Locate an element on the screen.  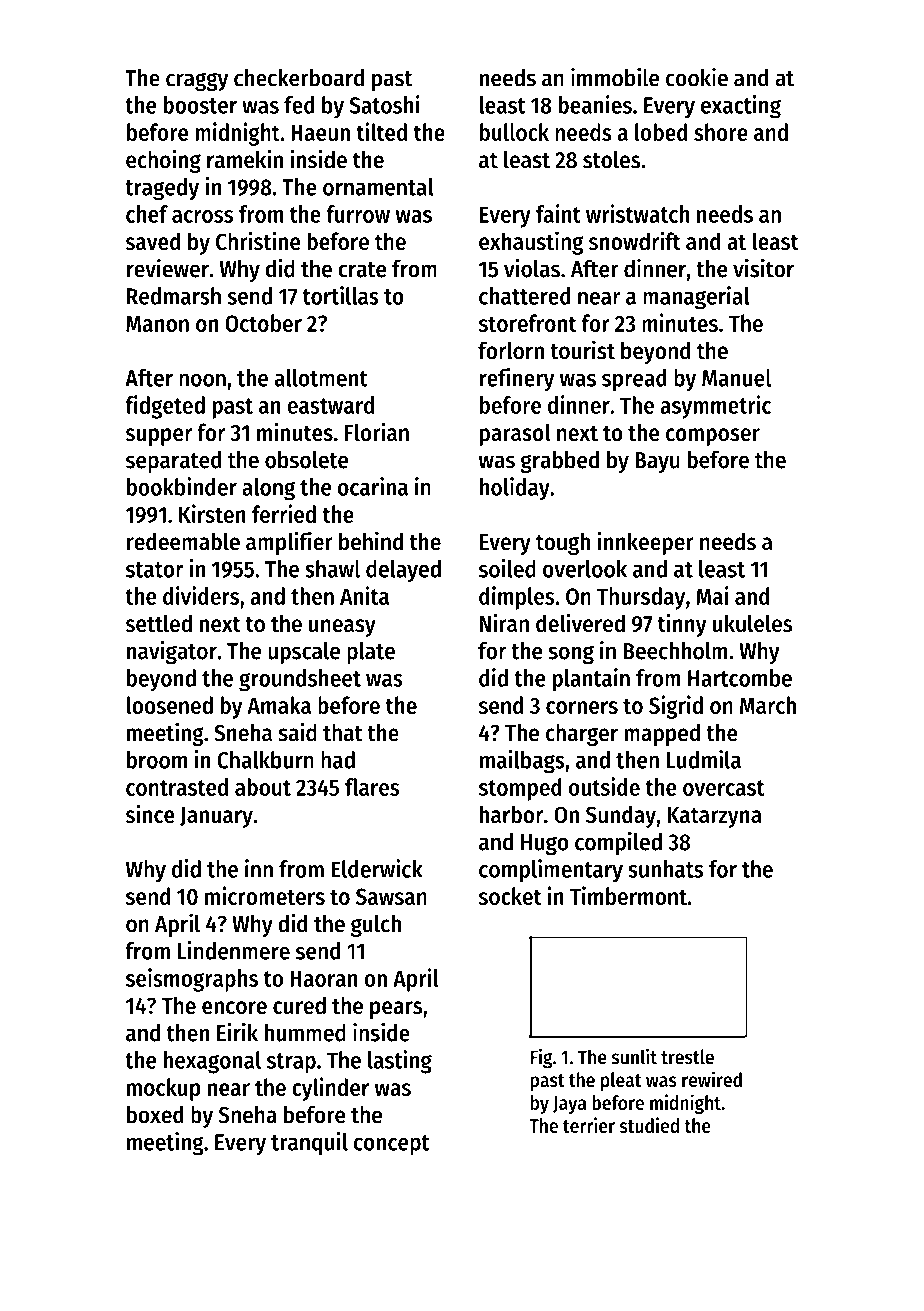
checkerboard is located at coordinates (299, 78).
